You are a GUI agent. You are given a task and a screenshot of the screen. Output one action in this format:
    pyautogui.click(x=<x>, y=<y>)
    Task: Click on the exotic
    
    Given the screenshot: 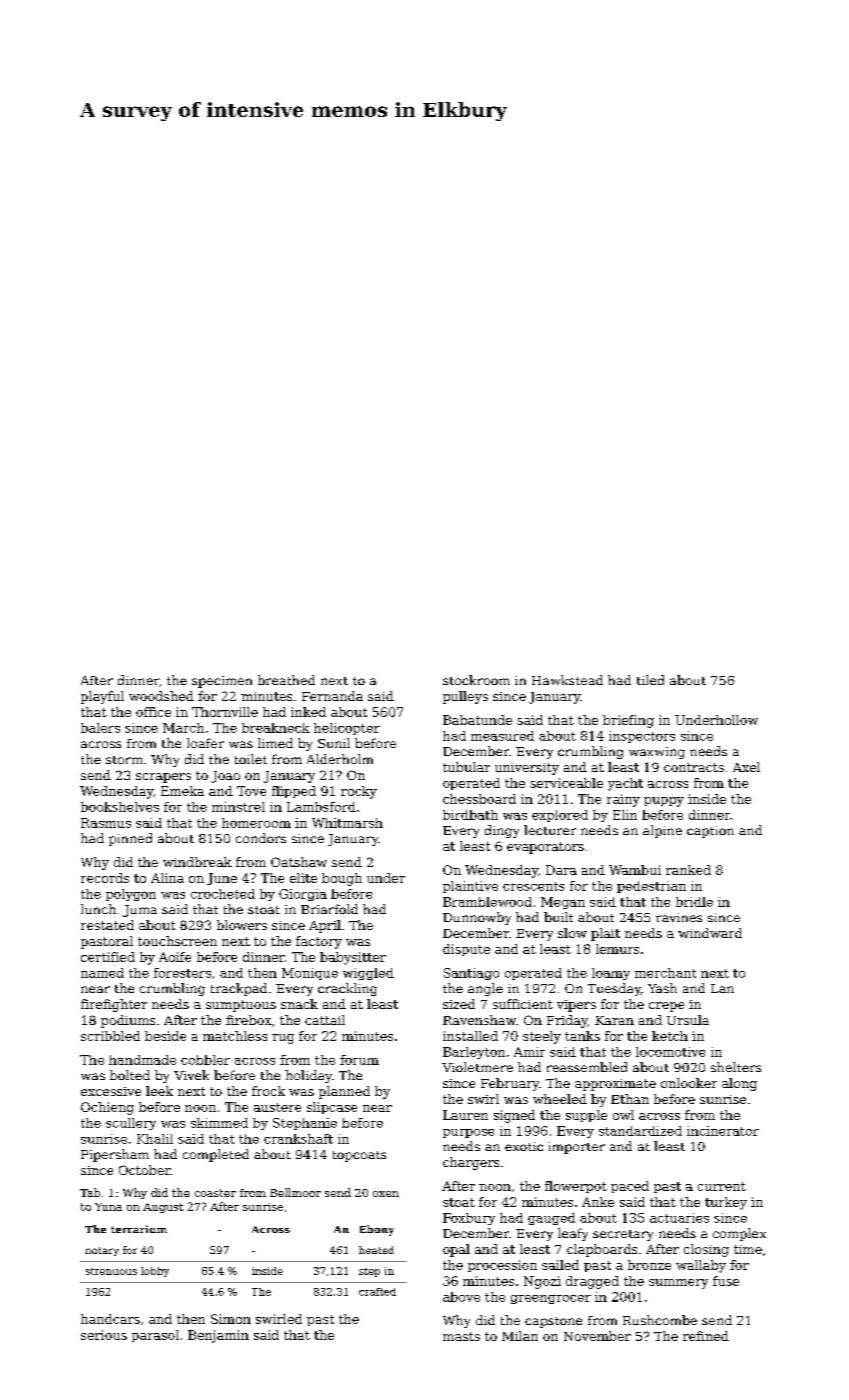 What is the action you would take?
    pyautogui.click(x=524, y=1146)
